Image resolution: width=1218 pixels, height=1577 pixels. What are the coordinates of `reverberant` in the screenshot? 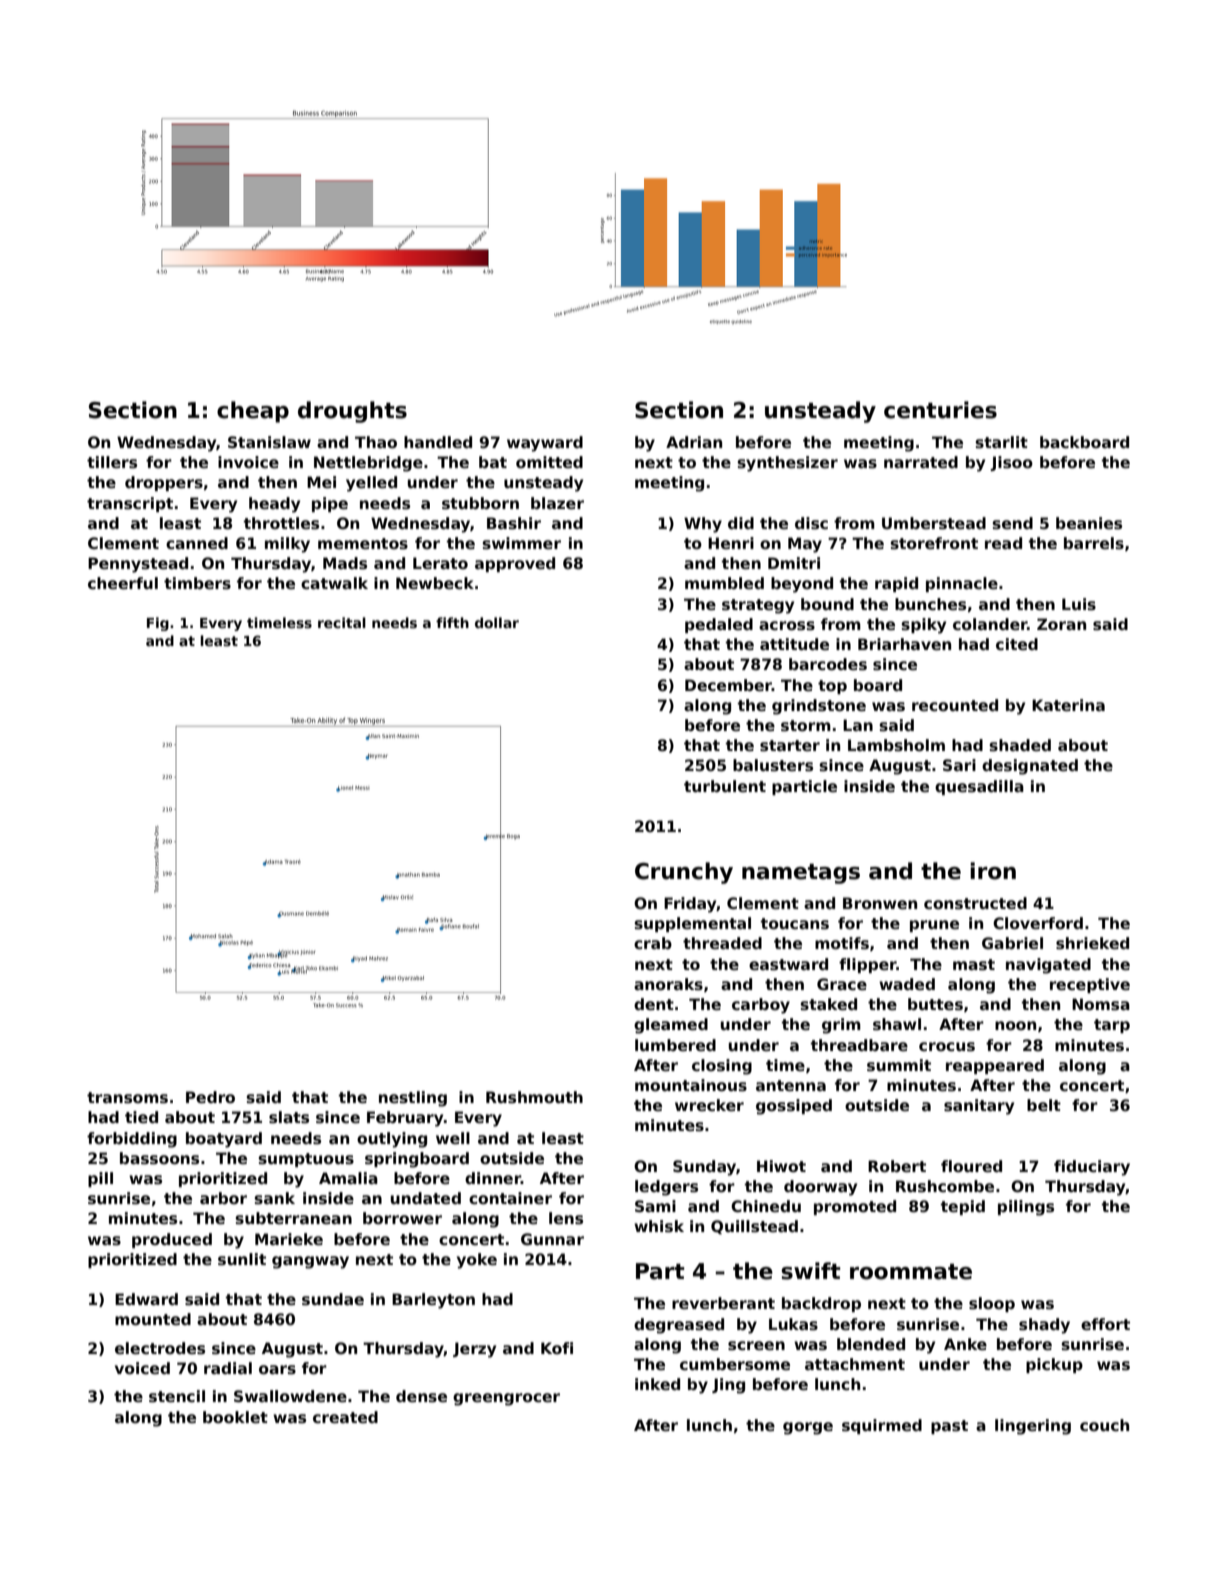 It's located at (723, 1303).
